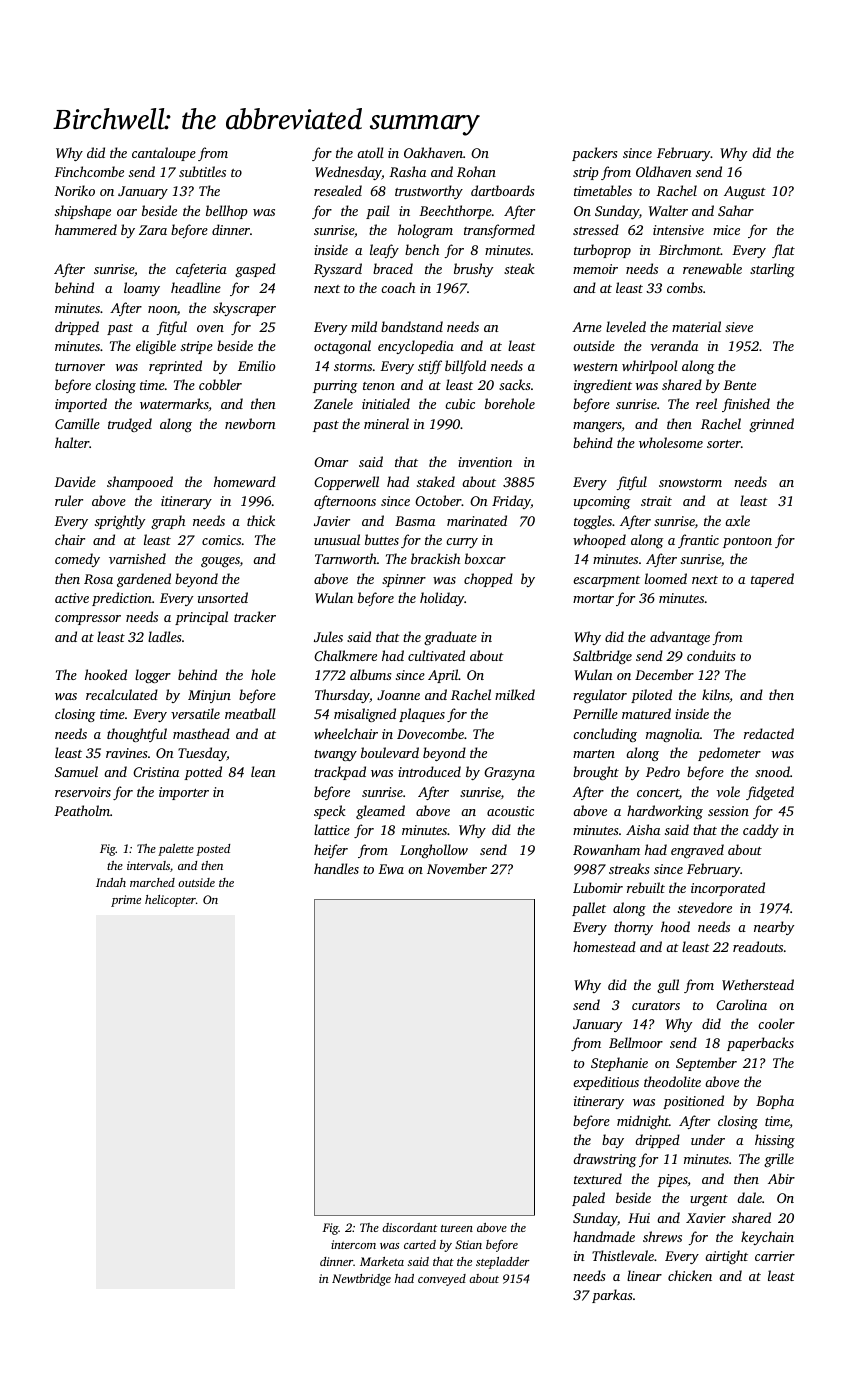 This document has width=849, height=1400. What do you see at coordinates (82, 810) in the document?
I see `Peatholm` at bounding box center [82, 810].
